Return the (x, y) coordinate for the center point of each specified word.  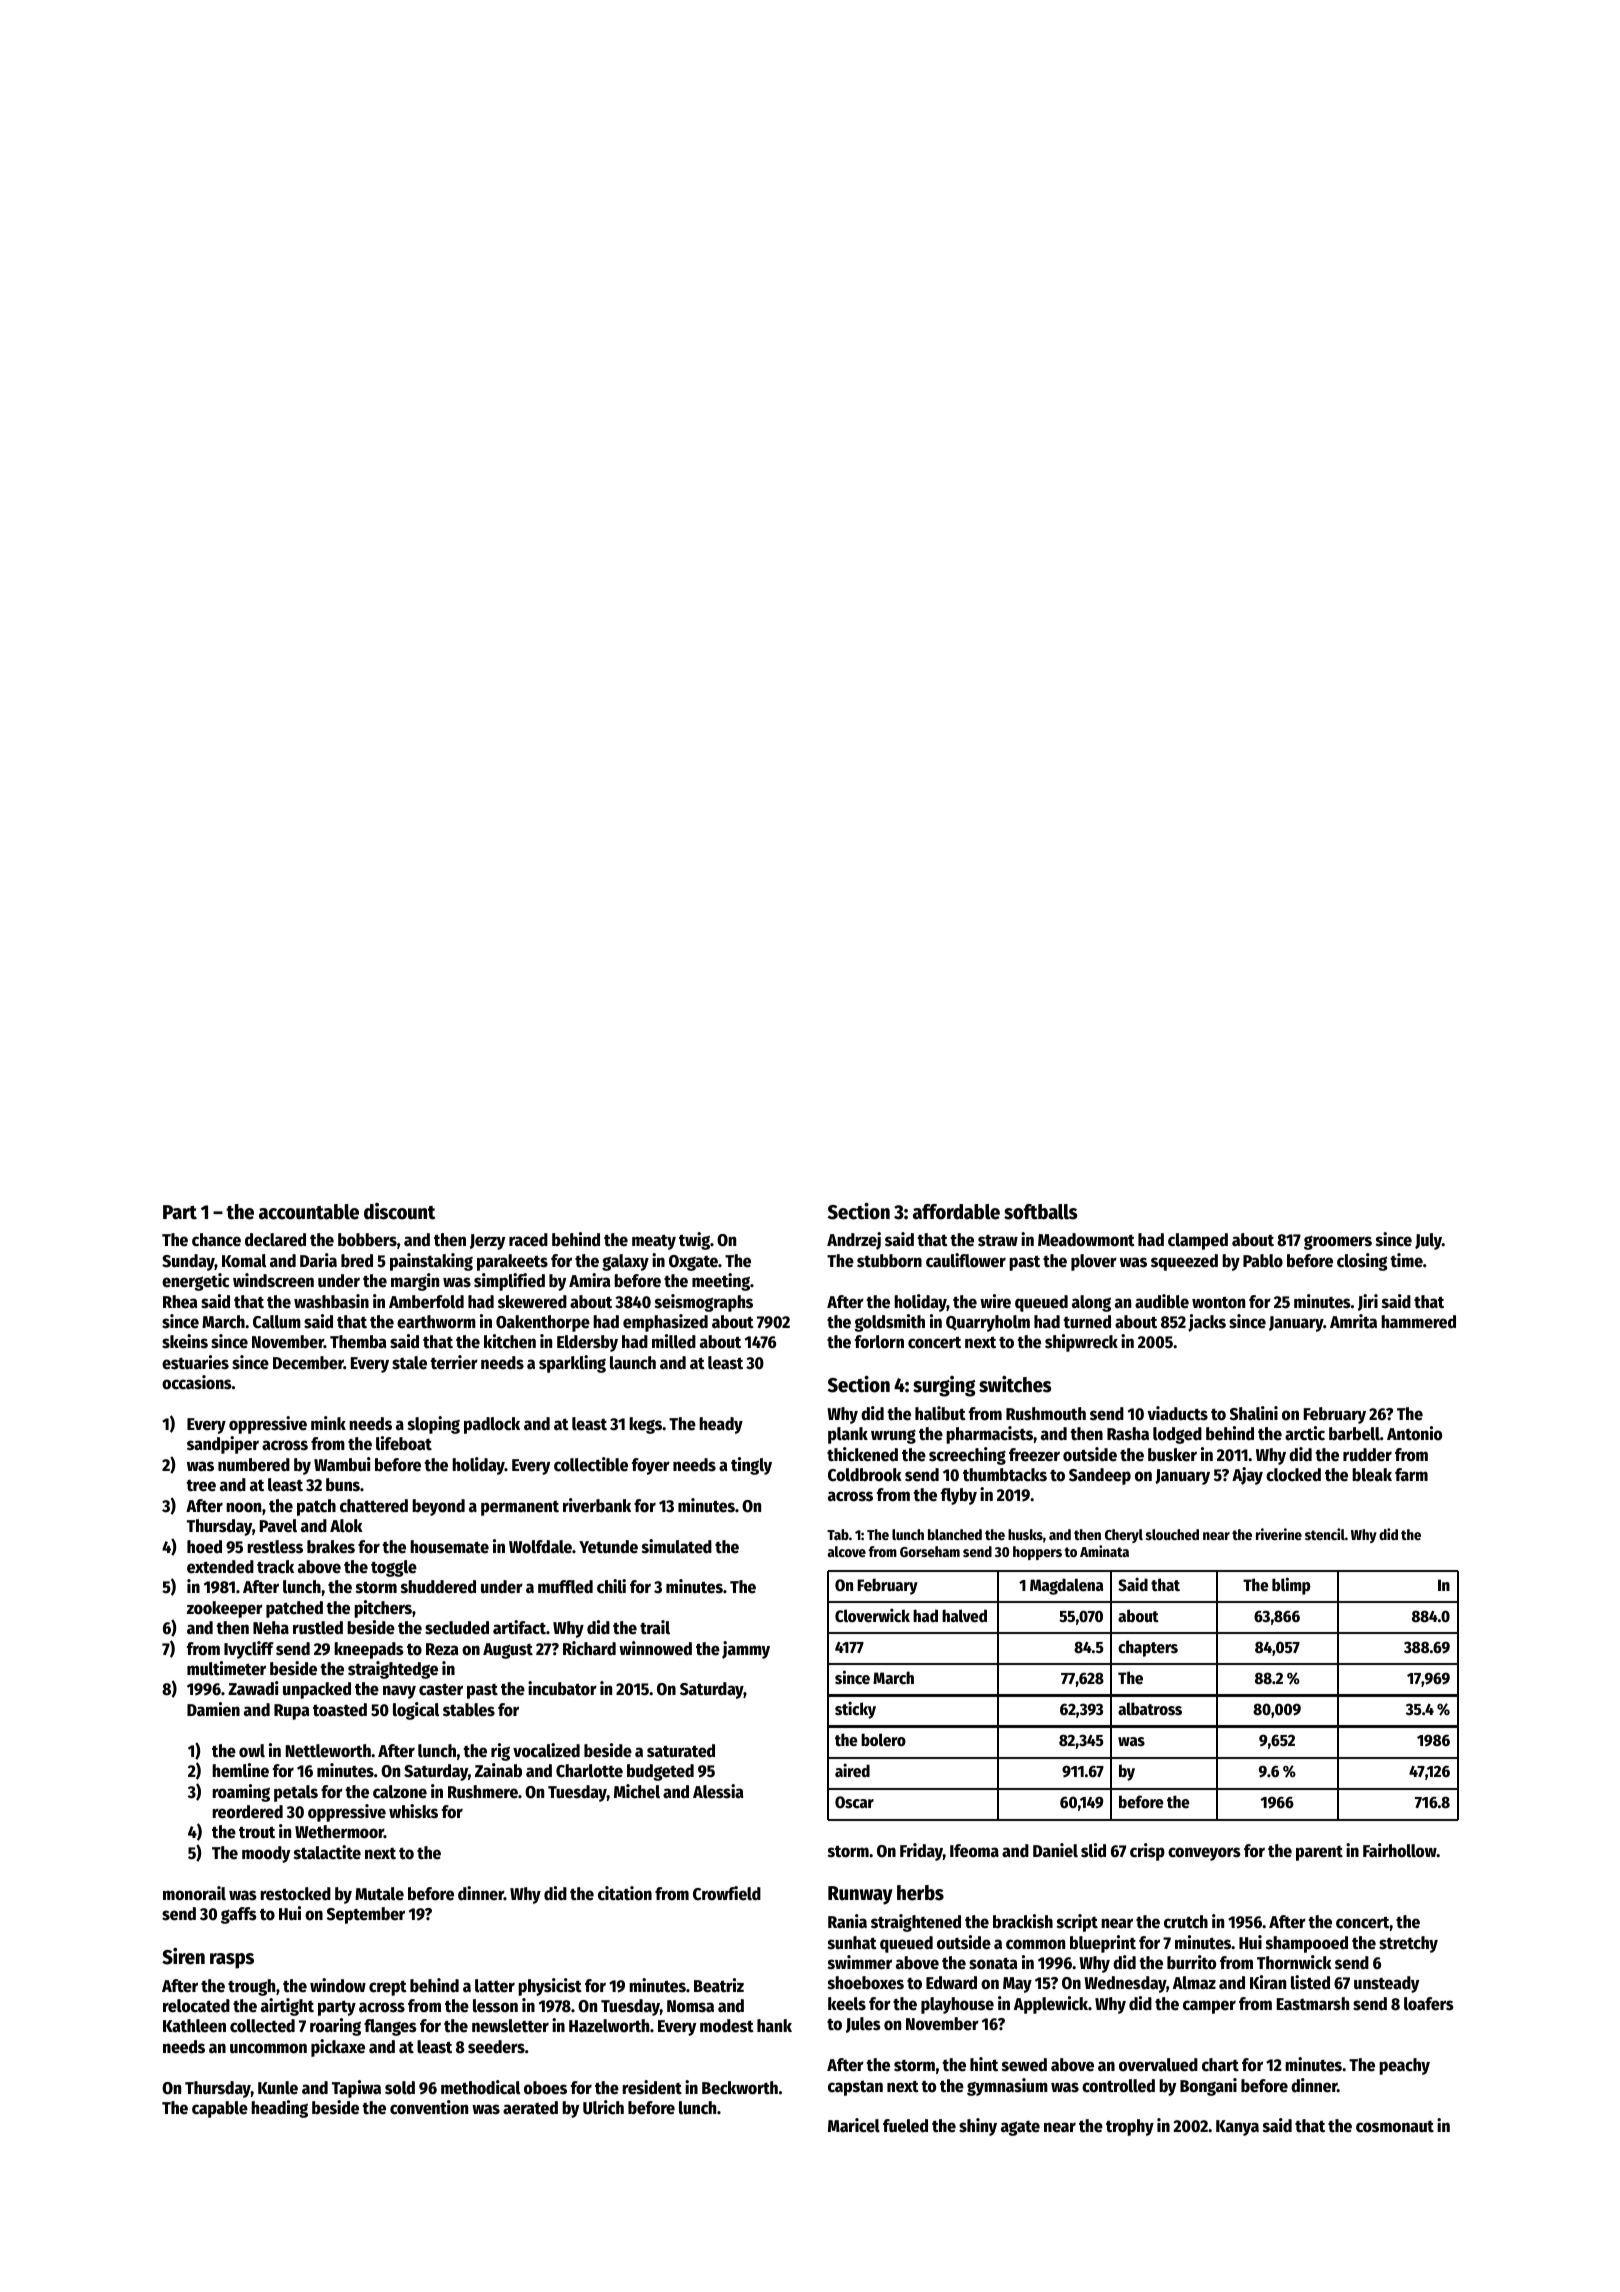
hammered (1418, 1322)
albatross (1150, 1709)
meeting (721, 1282)
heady (721, 1425)
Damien (213, 1709)
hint (984, 2064)
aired (852, 1770)
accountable (309, 1212)
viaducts (1177, 1413)
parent (1319, 1853)
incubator (562, 1688)
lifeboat (404, 1443)
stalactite (327, 1852)
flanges (390, 2027)
